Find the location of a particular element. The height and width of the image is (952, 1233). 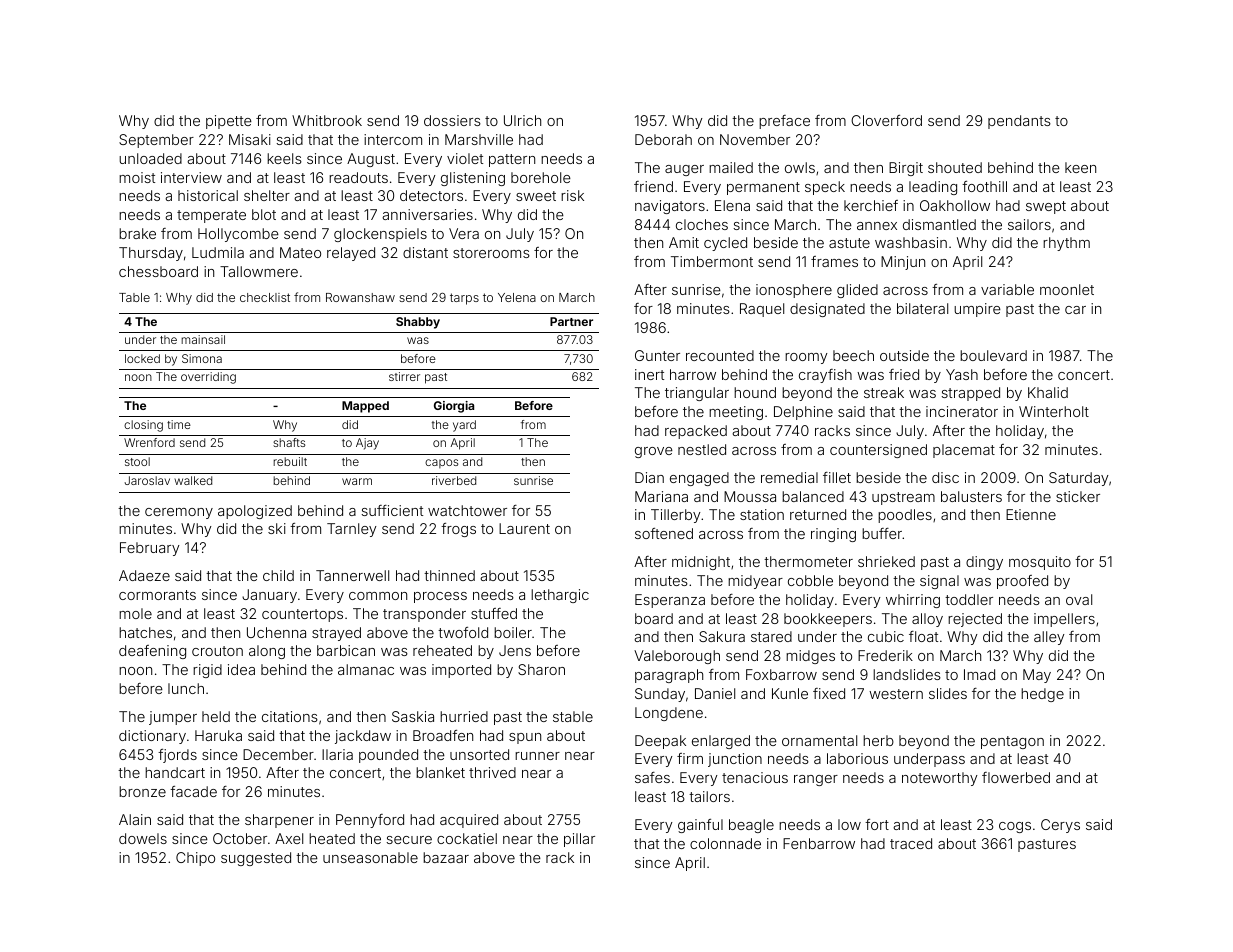

Esperanza is located at coordinates (670, 601).
